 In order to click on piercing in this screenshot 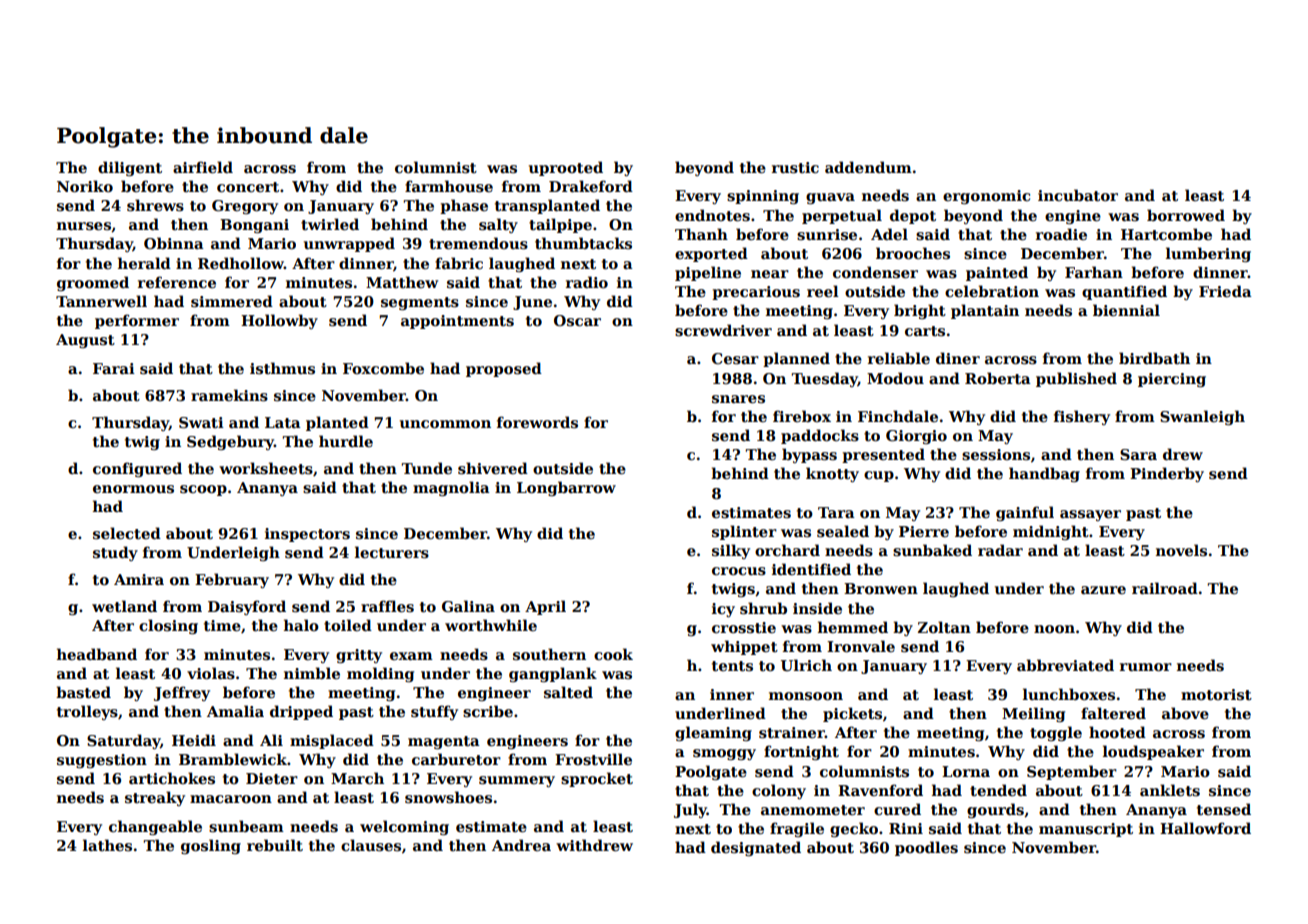, I will do `click(1172, 380)`.
